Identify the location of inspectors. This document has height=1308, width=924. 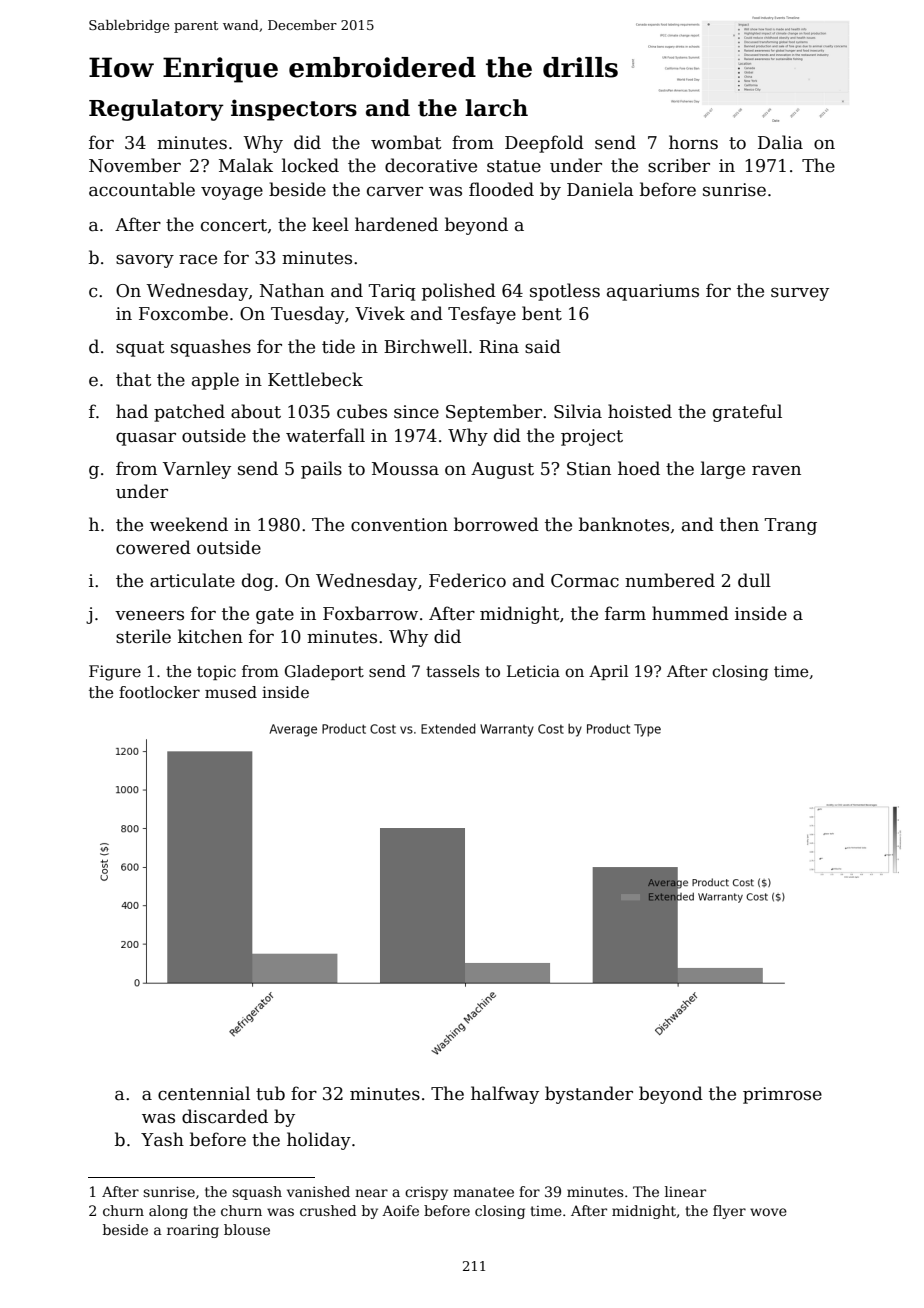
(294, 110).
